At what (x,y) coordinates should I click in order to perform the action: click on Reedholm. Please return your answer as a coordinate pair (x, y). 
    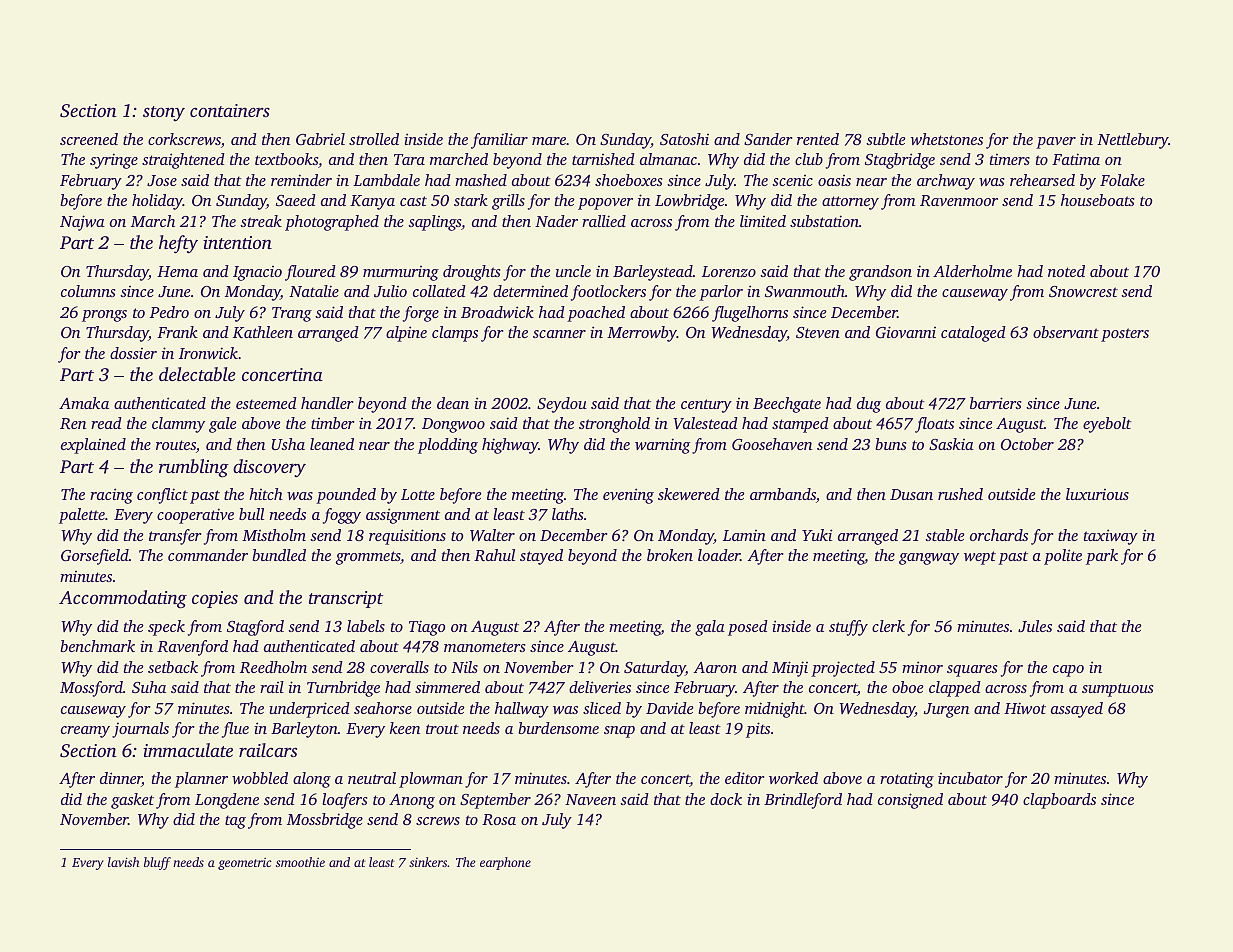
    Looking at the image, I should click on (273, 667).
